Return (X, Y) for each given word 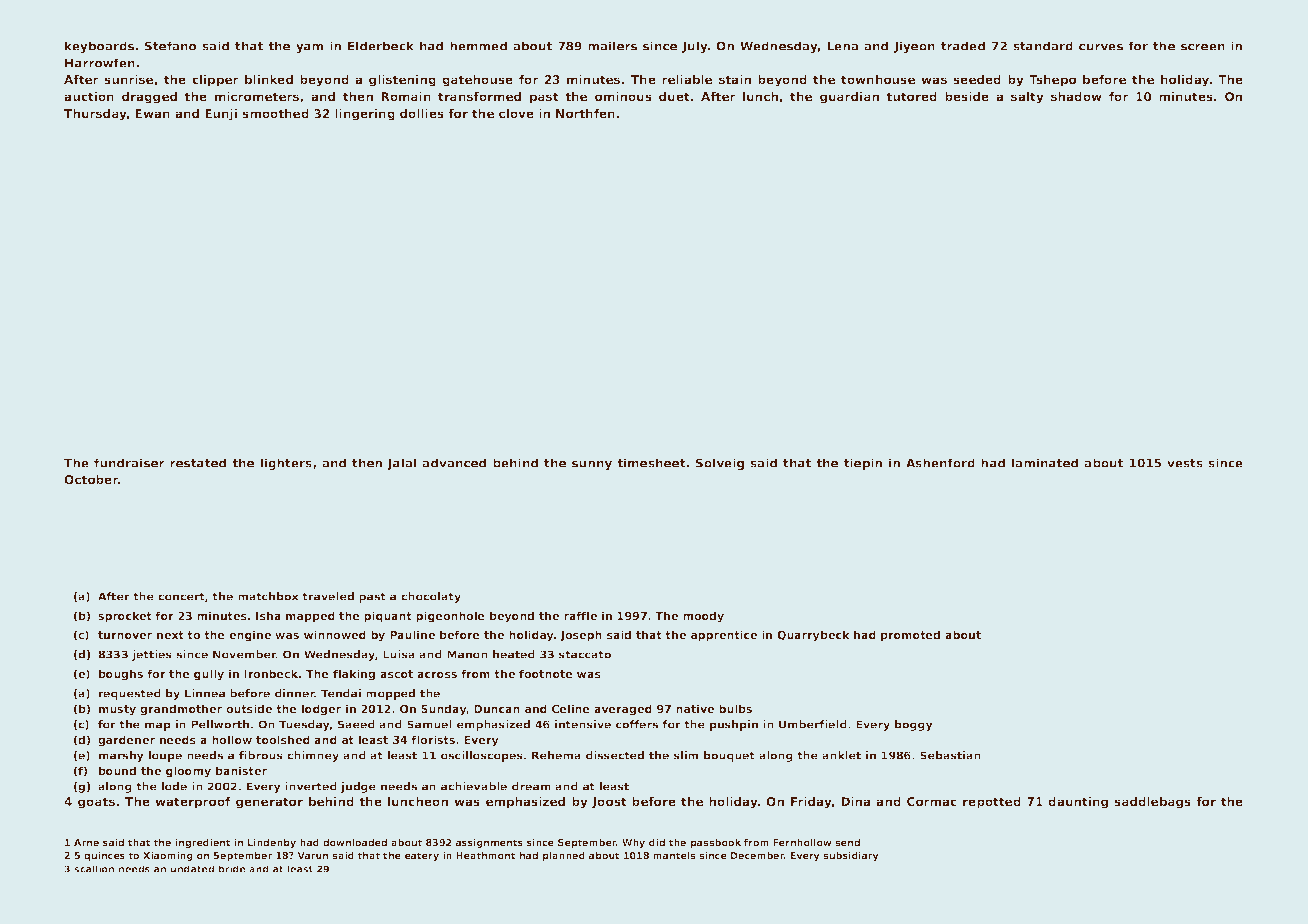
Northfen (585, 113)
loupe (165, 756)
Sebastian (950, 755)
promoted (910, 636)
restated (198, 463)
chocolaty (431, 597)
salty (1027, 98)
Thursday (95, 115)
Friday (811, 803)
